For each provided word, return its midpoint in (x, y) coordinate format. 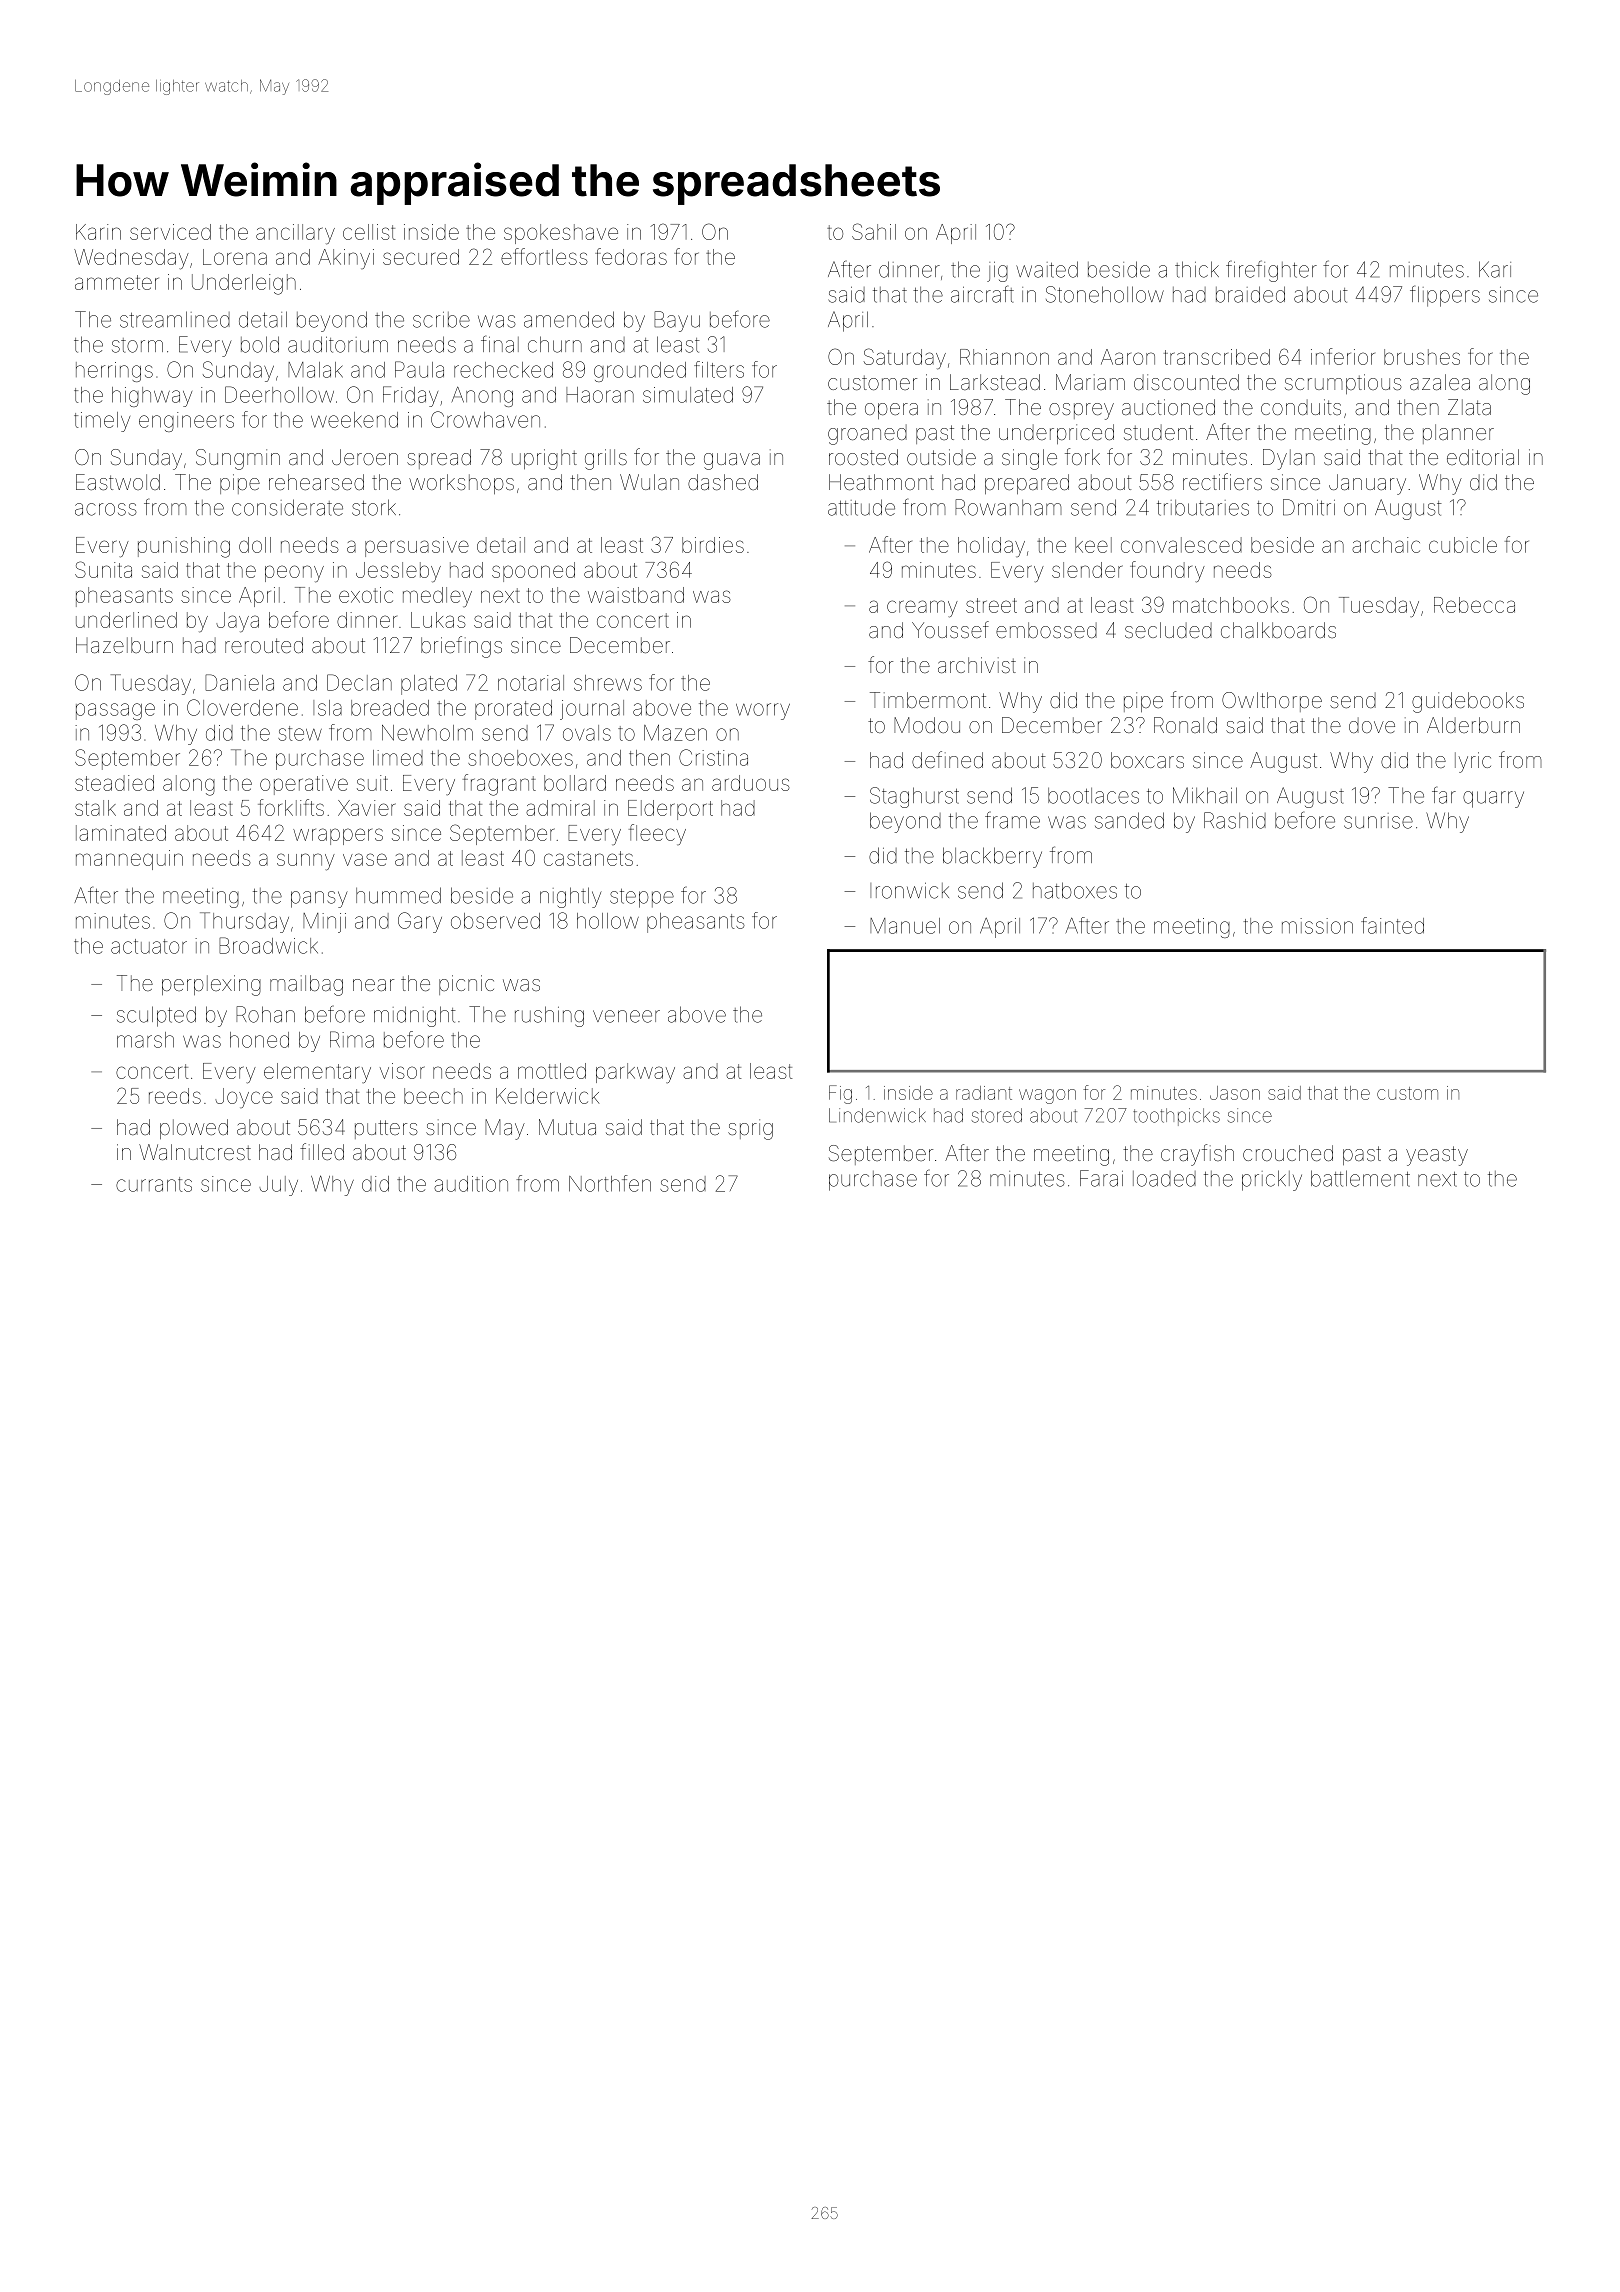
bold (260, 344)
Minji (324, 923)
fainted (1392, 925)
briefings (461, 647)
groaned (867, 434)
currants (154, 1184)
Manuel (905, 926)
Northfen (610, 1183)
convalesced (1181, 545)
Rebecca (1474, 605)
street (991, 605)
